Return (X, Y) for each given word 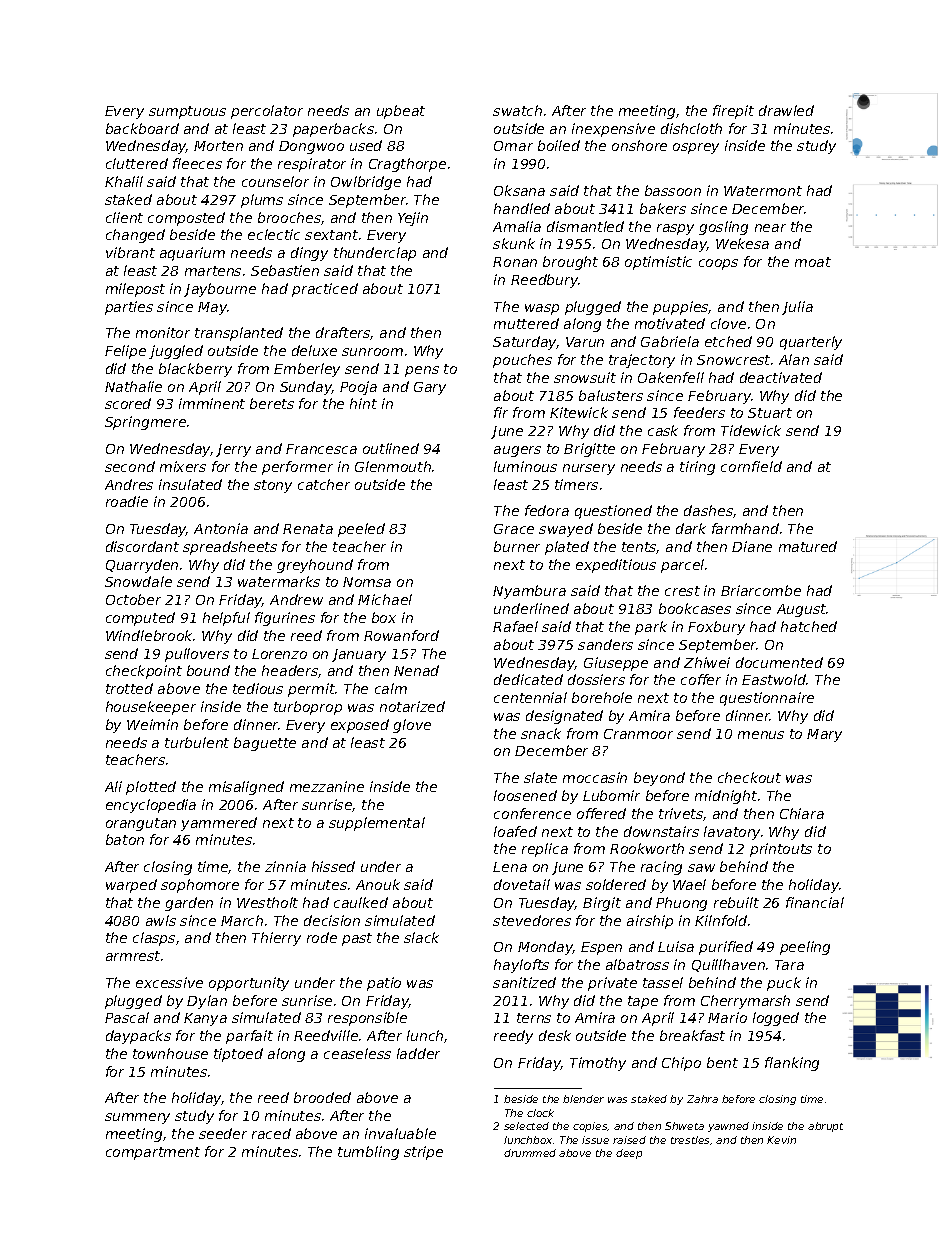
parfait (249, 1037)
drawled (786, 110)
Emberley (307, 370)
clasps (154, 939)
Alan (794, 359)
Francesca (321, 449)
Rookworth (647, 848)
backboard (142, 128)
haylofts (521, 966)
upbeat (401, 112)
